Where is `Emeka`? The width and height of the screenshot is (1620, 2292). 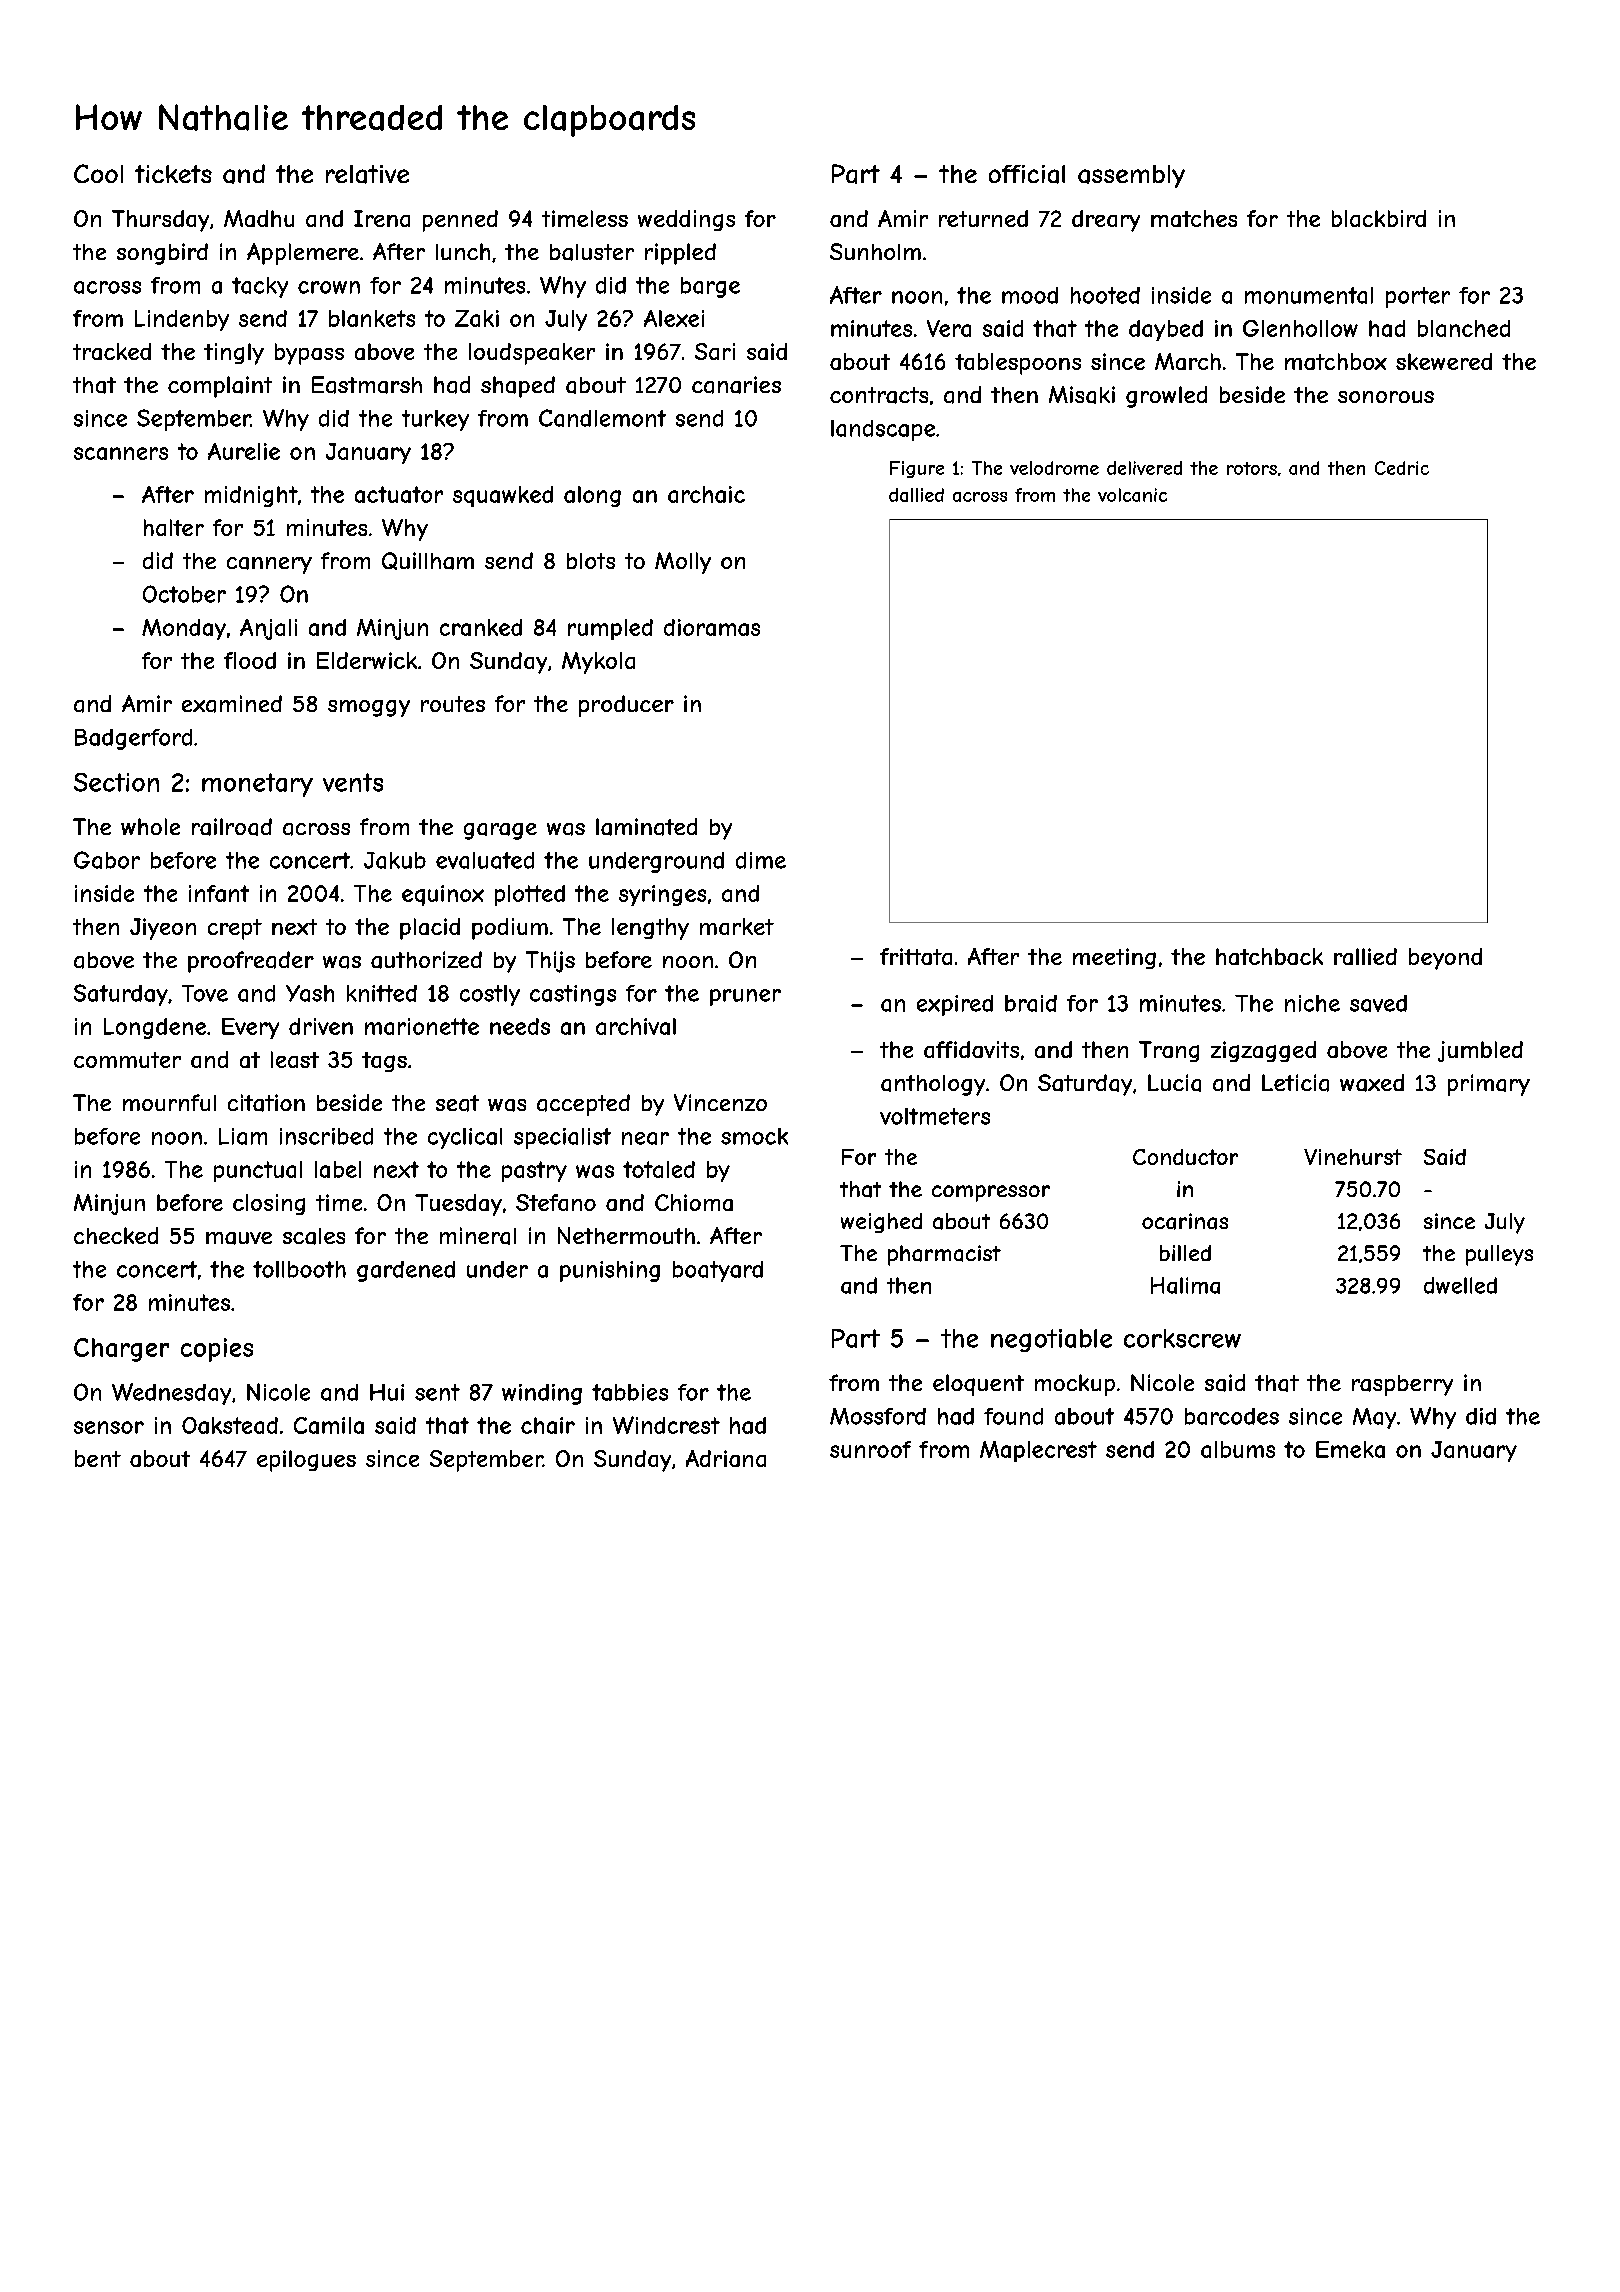
Emeka is located at coordinates (1350, 1449).
